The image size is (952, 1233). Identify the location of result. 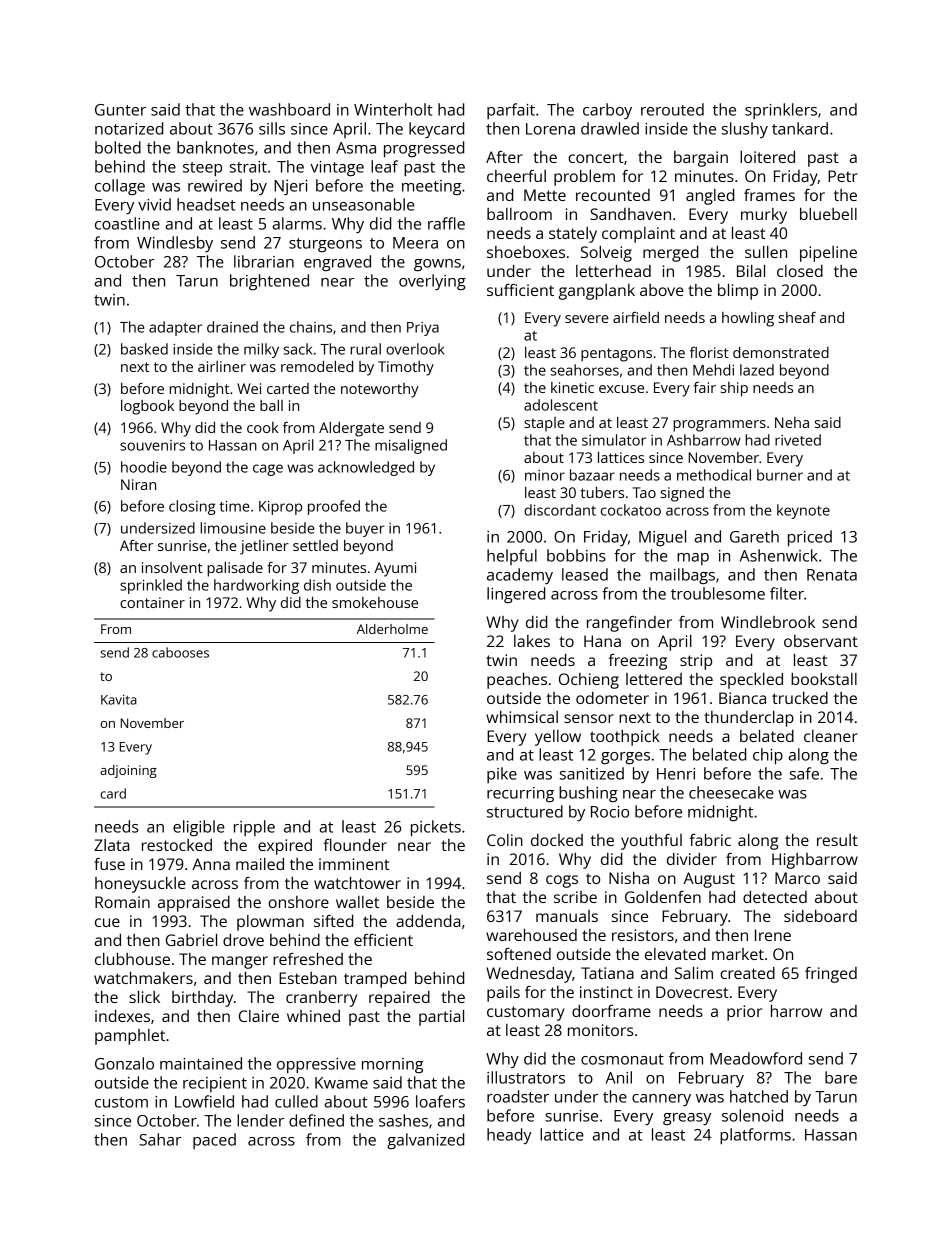
(837, 840).
